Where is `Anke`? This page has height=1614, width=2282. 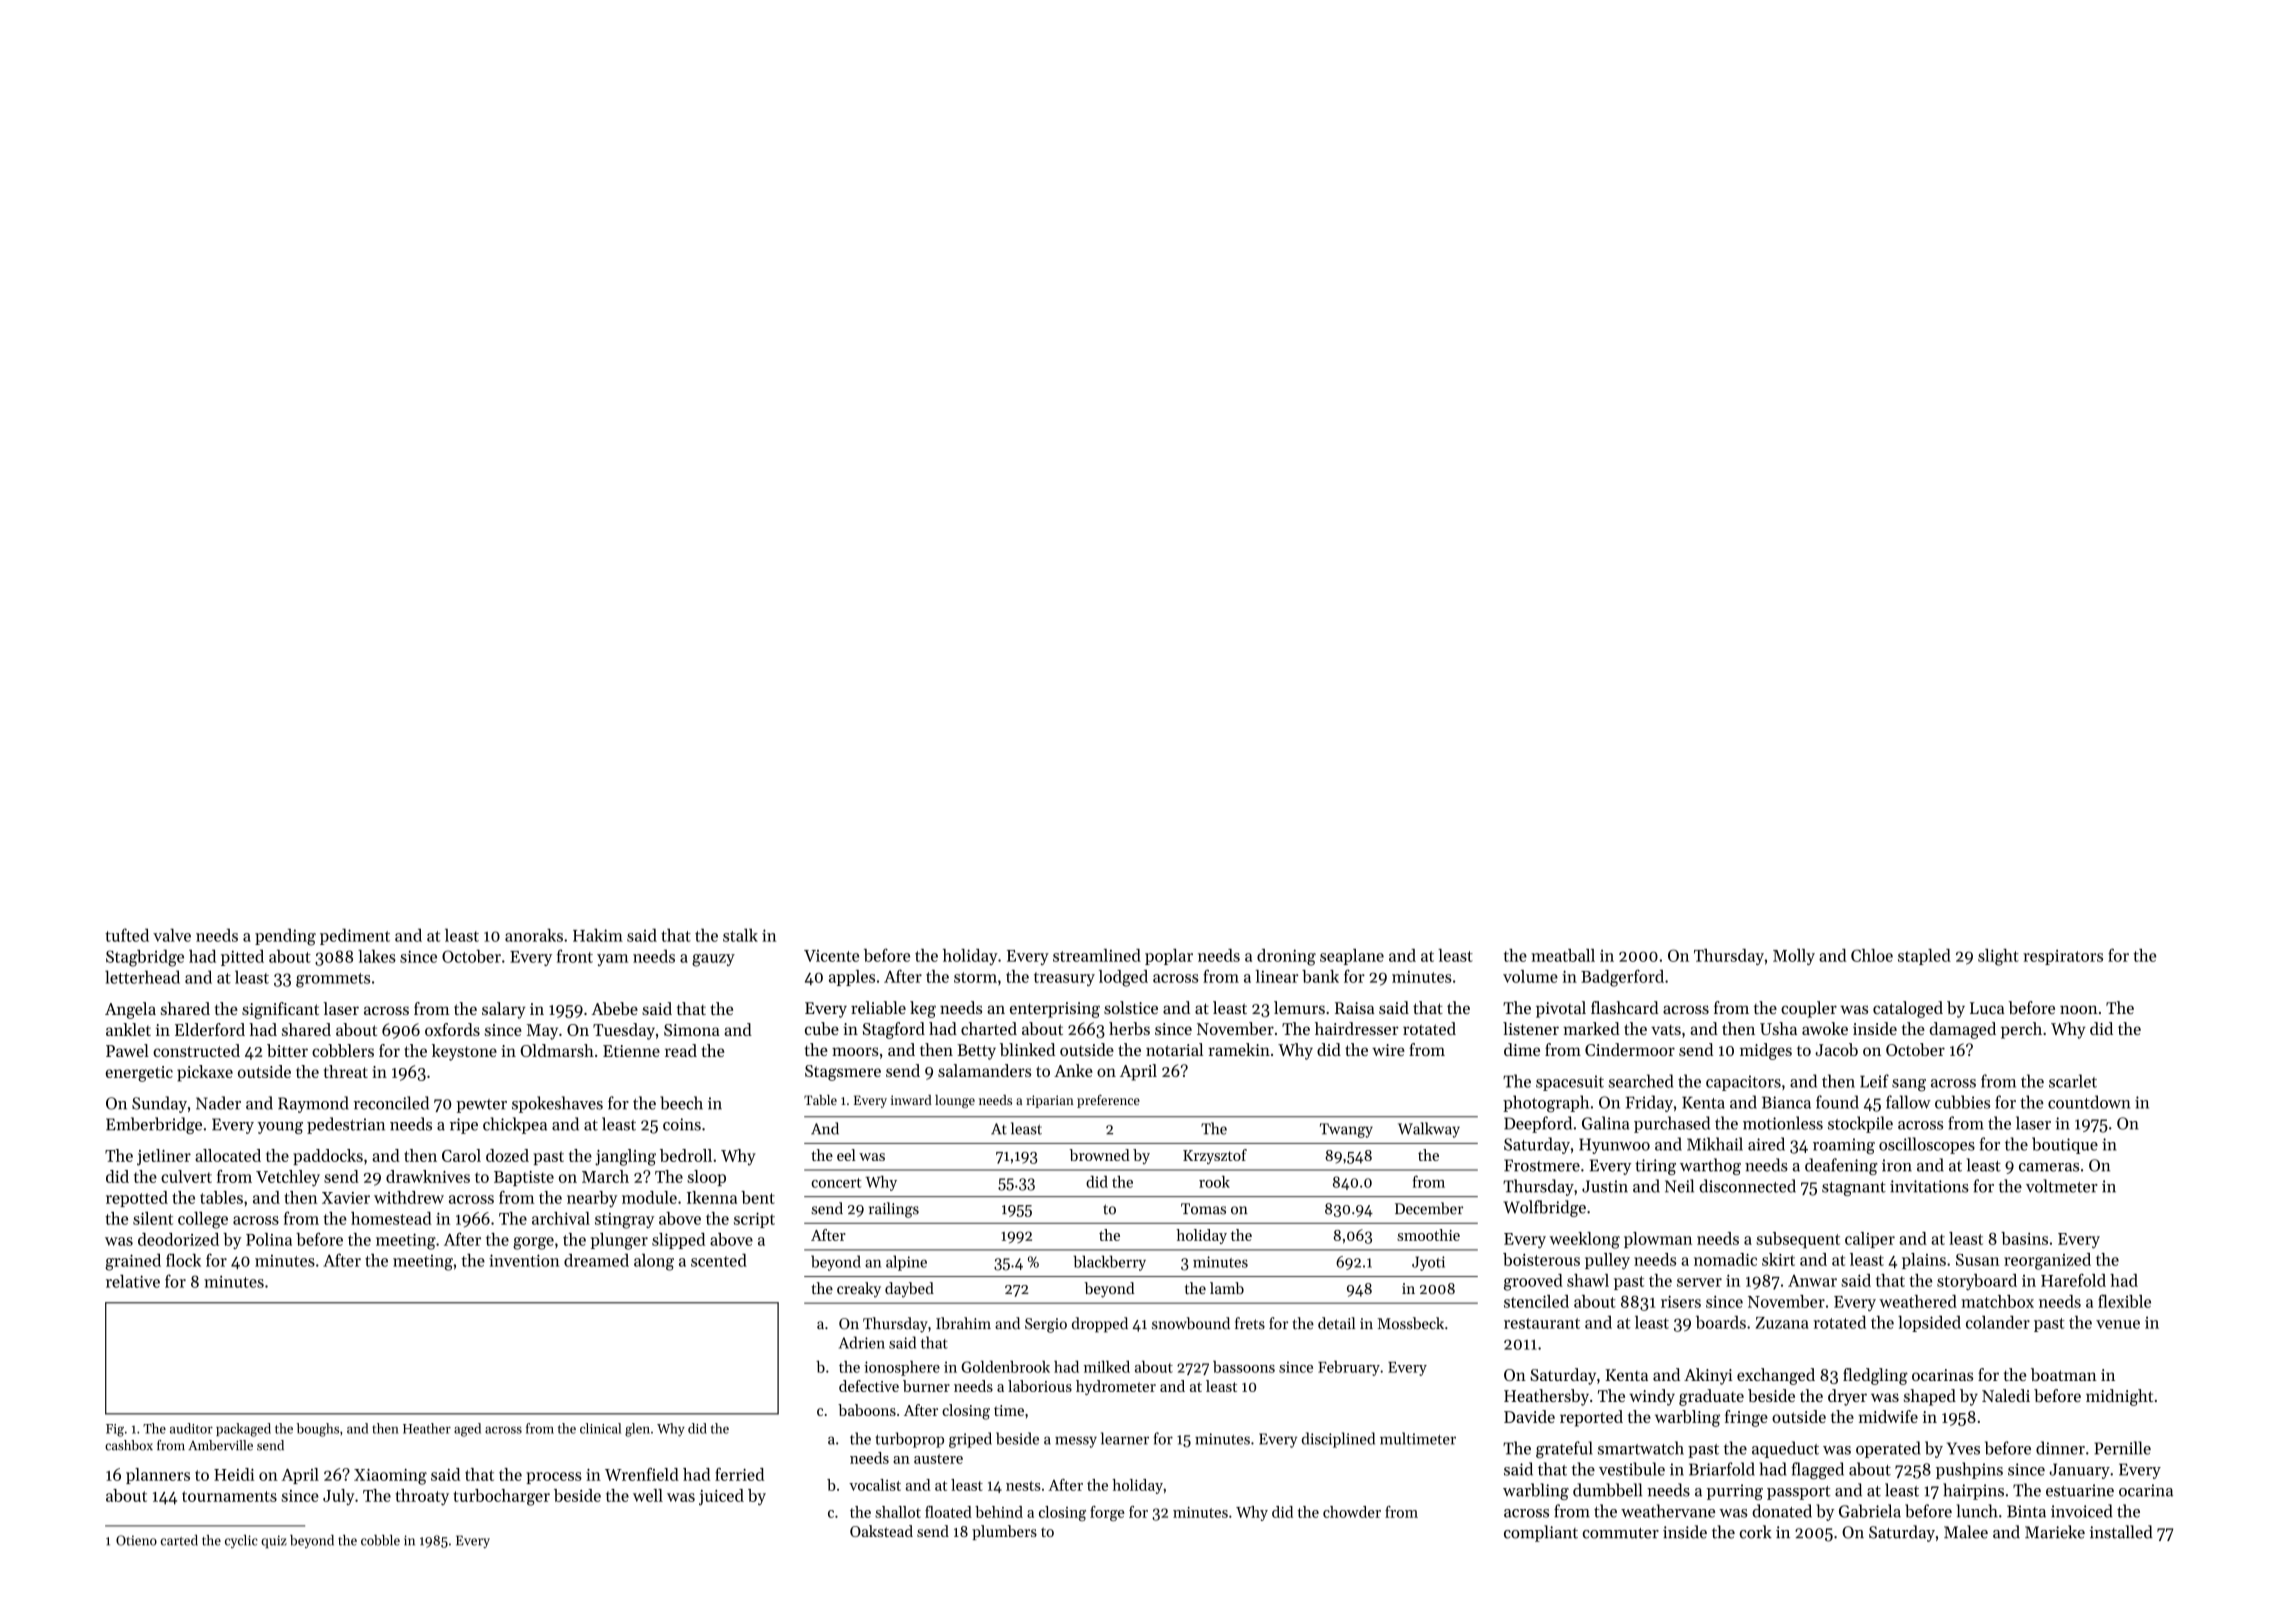 Anke is located at coordinates (1073, 1070).
